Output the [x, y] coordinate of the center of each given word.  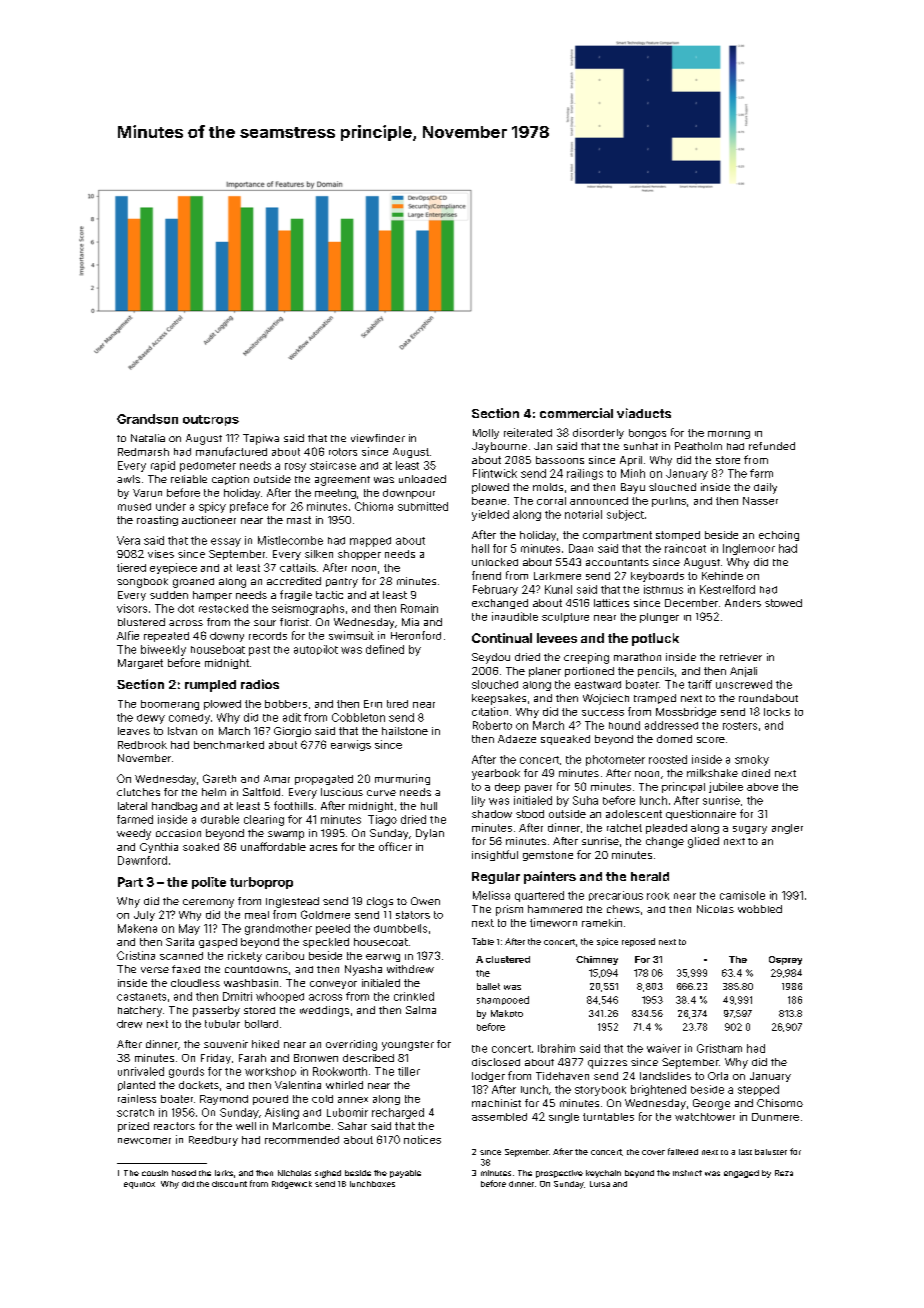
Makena [137, 928]
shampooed [503, 1000]
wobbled [760, 909]
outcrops [211, 420]
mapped [370, 542]
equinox [139, 1185]
